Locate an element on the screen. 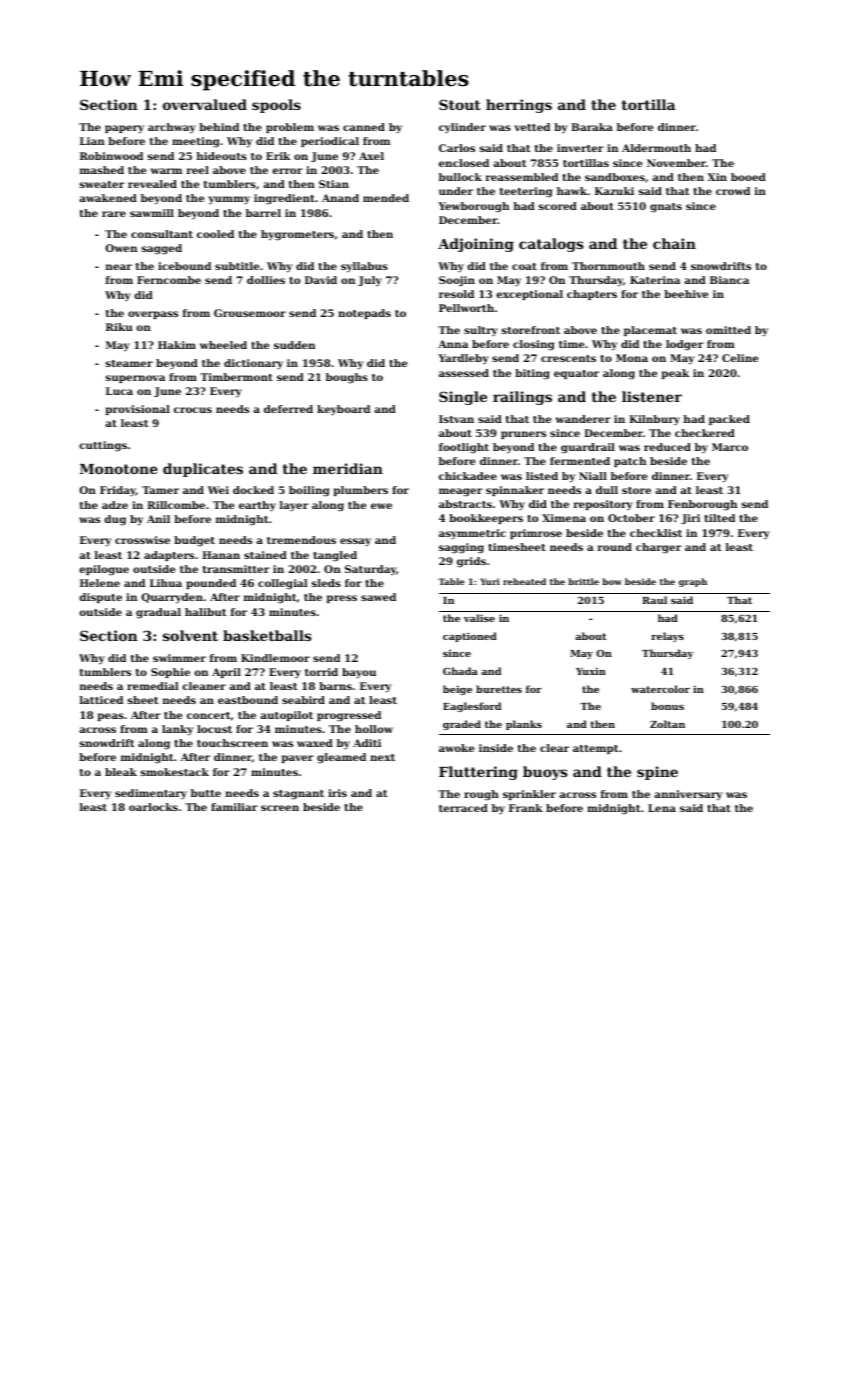 The height and width of the screenshot is (1400, 849). valise is located at coordinates (479, 618).
